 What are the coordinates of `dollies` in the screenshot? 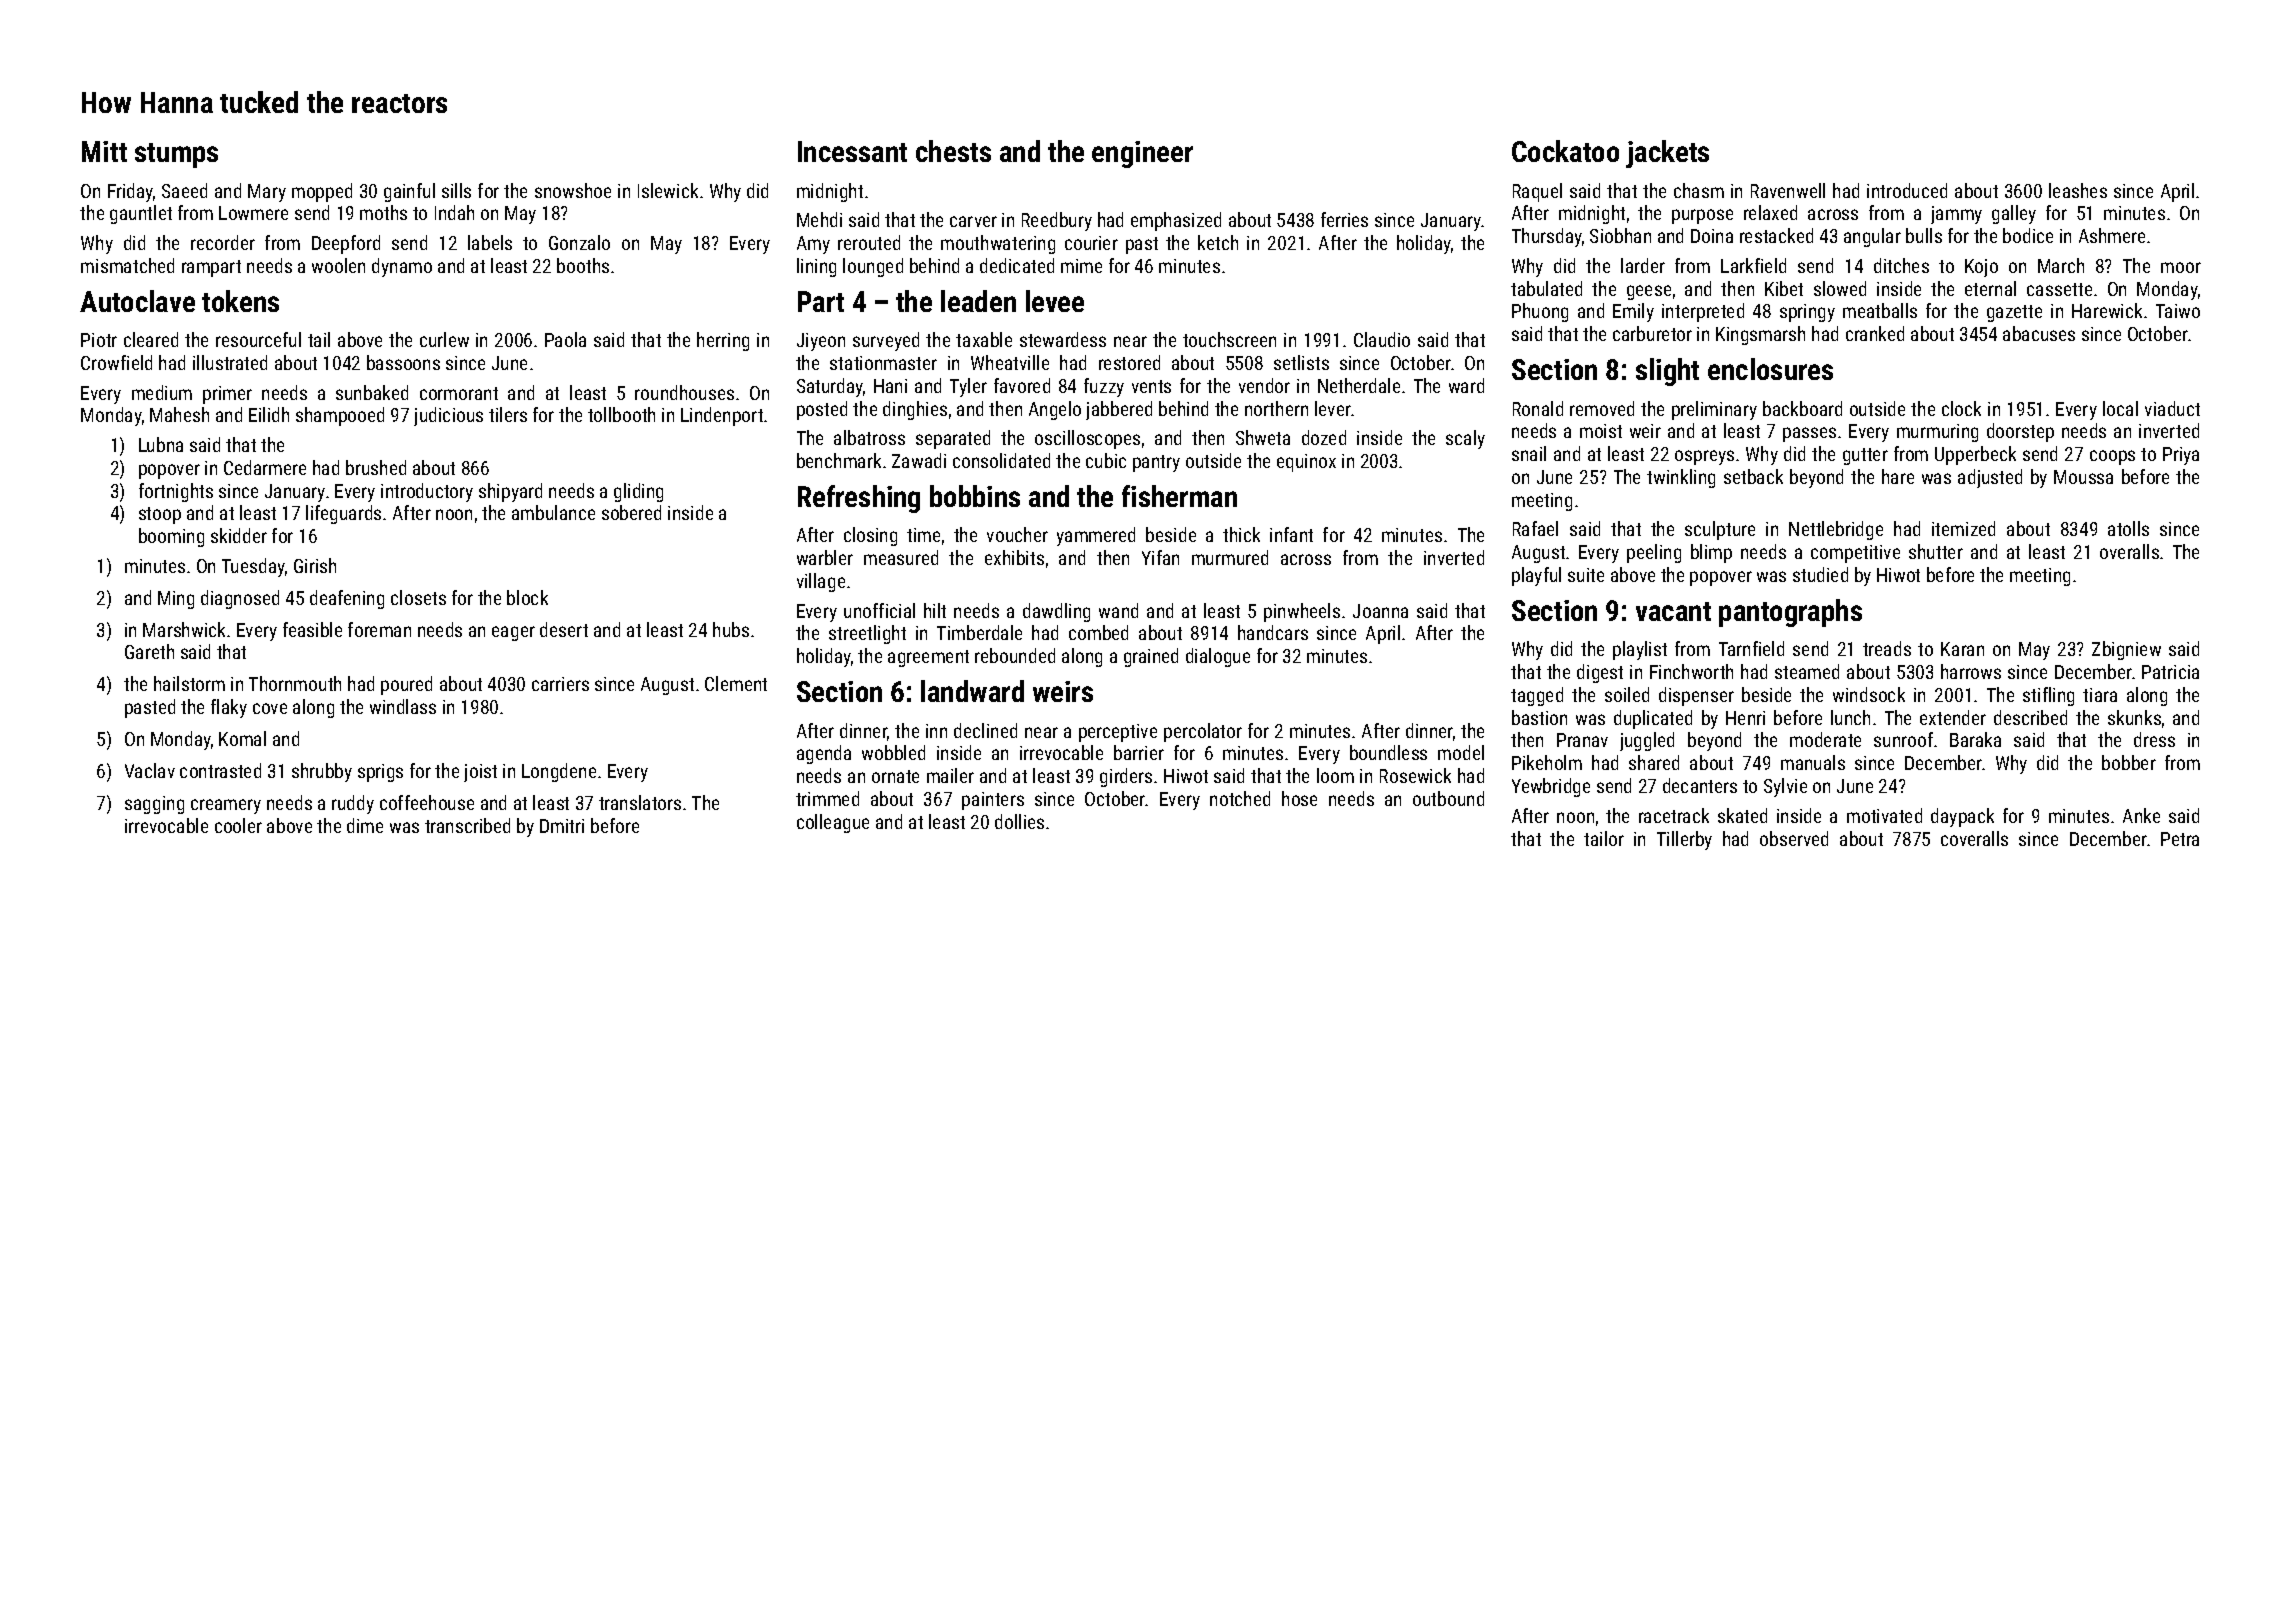 It's located at (1019, 821).
